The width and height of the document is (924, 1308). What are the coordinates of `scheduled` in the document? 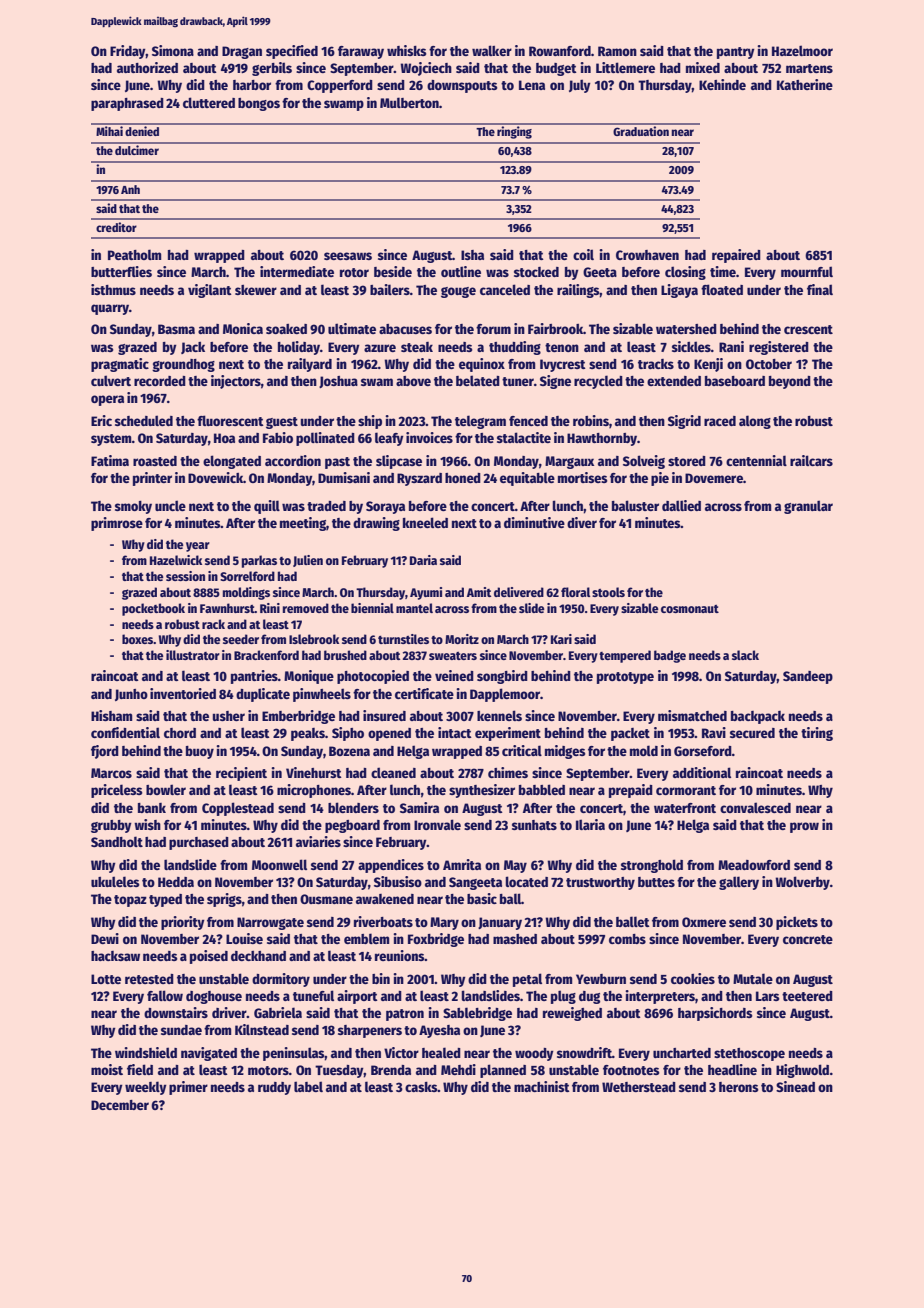 It's located at (144, 420).
